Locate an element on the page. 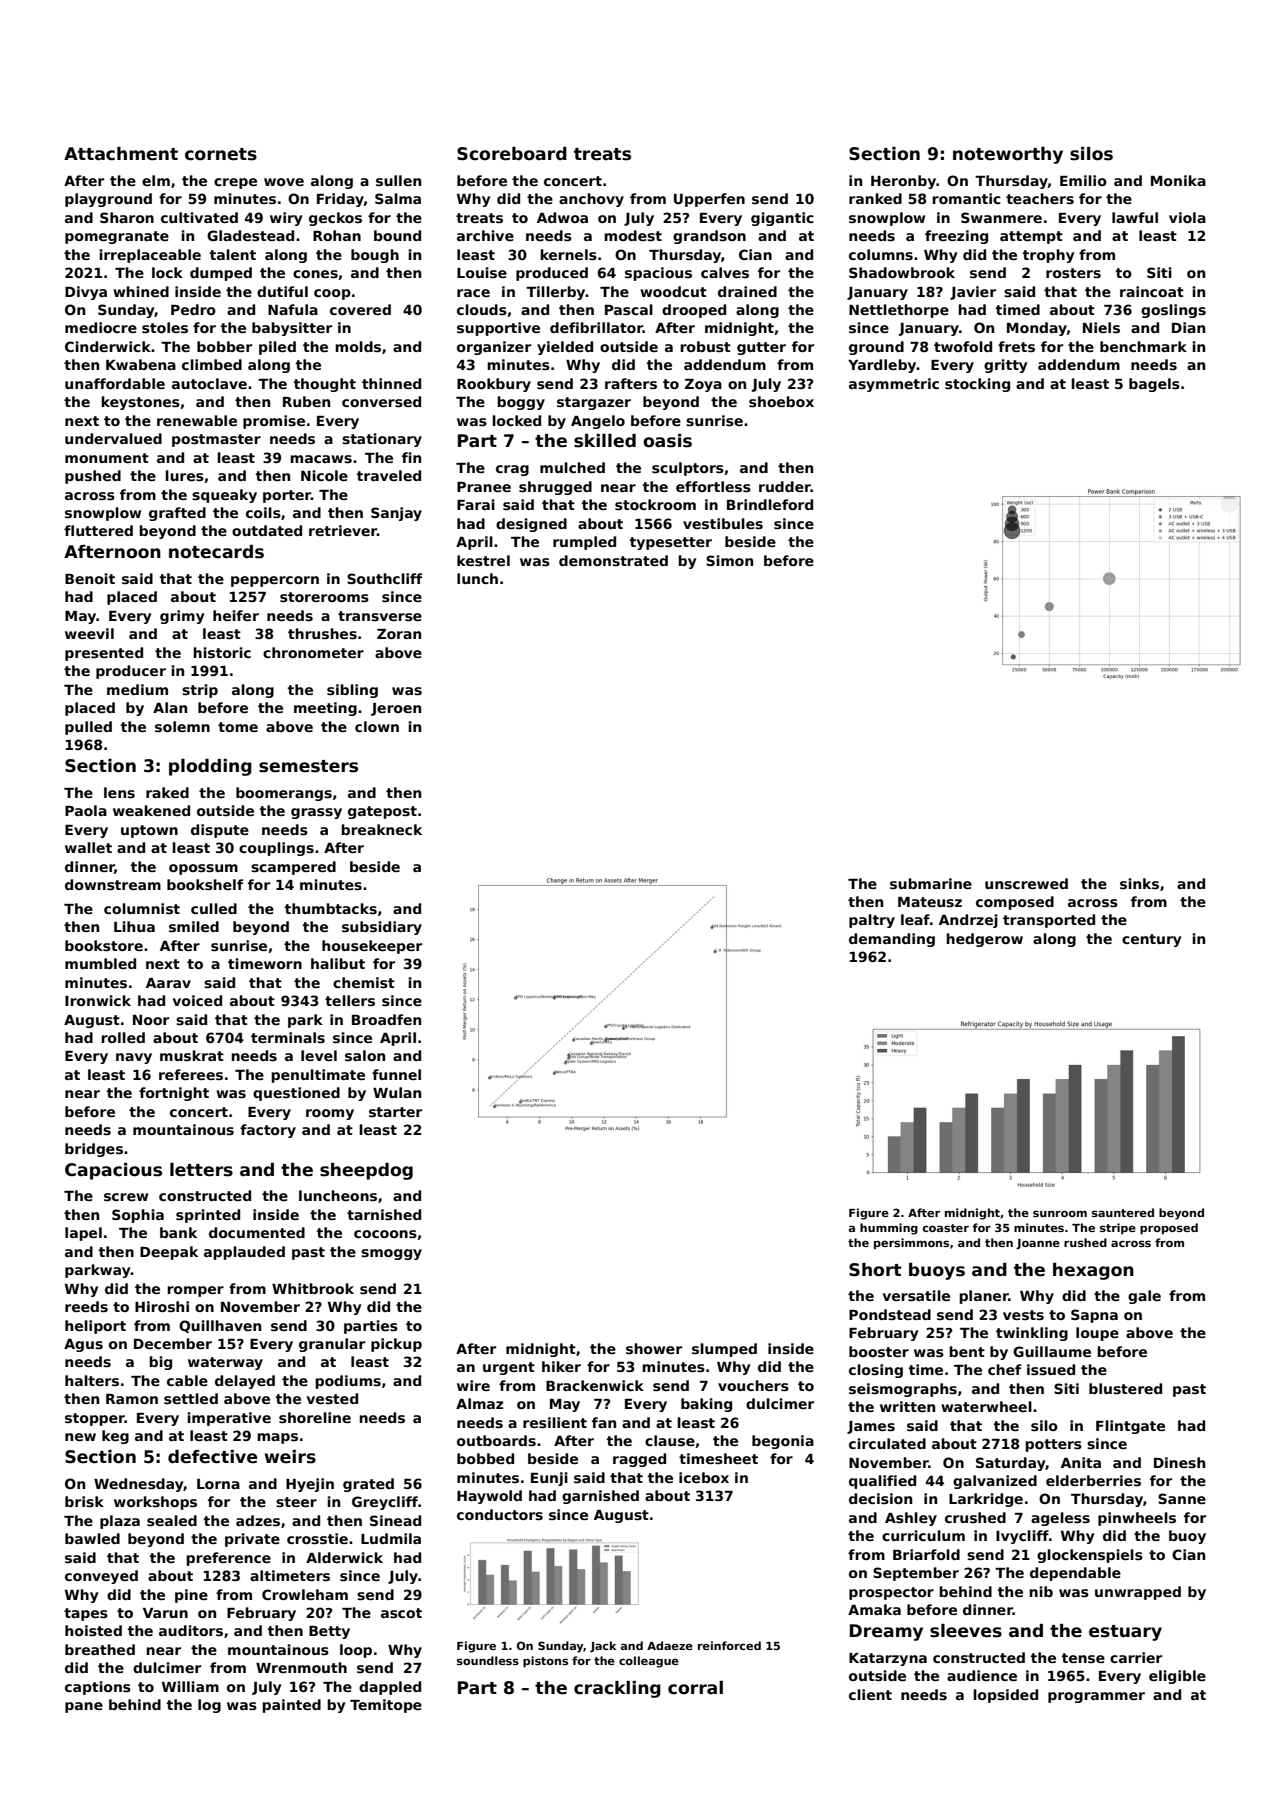 Image resolution: width=1271 pixels, height=1797 pixels. producer is located at coordinates (131, 672).
